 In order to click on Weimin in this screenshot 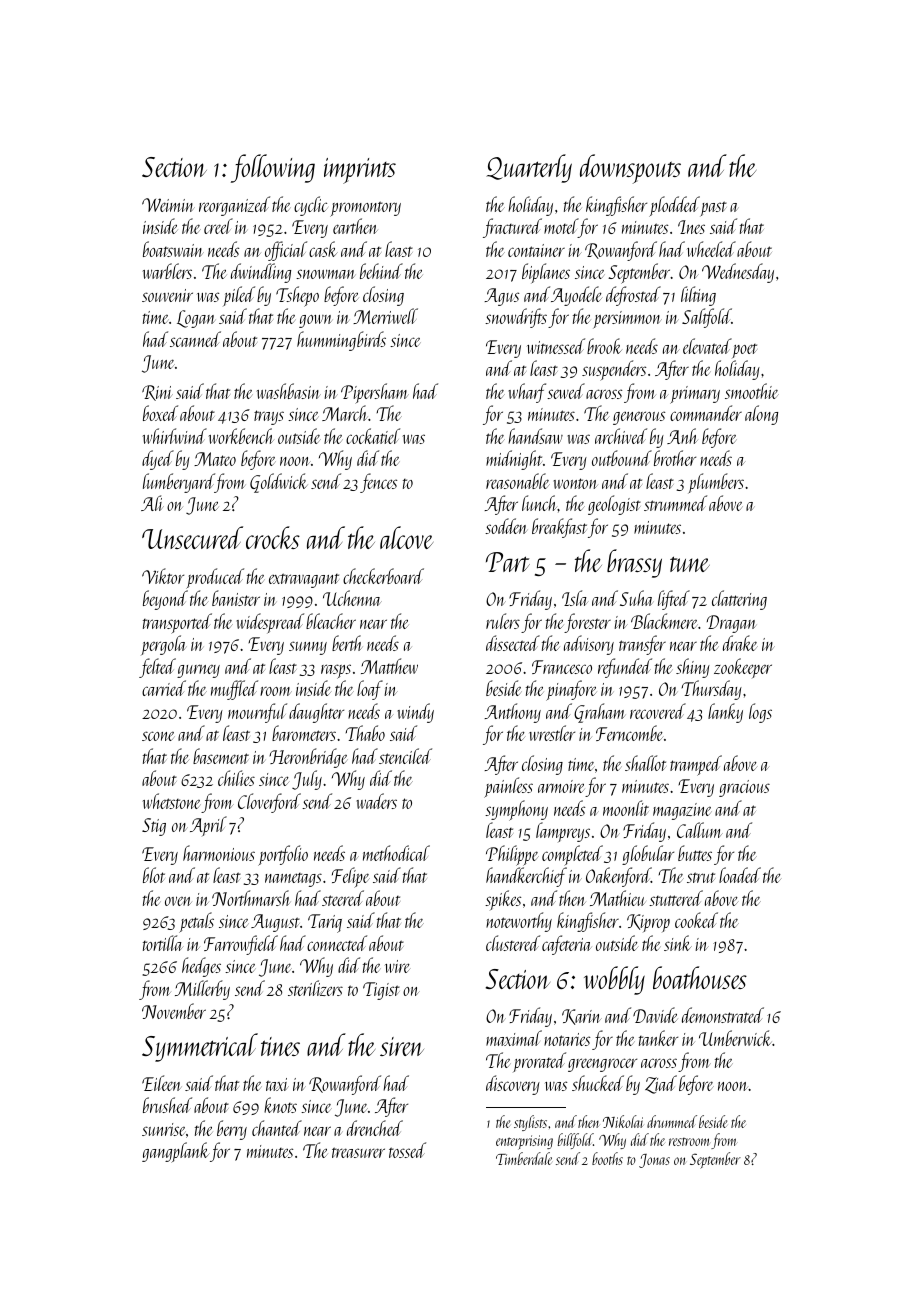, I will do `click(168, 205)`.
